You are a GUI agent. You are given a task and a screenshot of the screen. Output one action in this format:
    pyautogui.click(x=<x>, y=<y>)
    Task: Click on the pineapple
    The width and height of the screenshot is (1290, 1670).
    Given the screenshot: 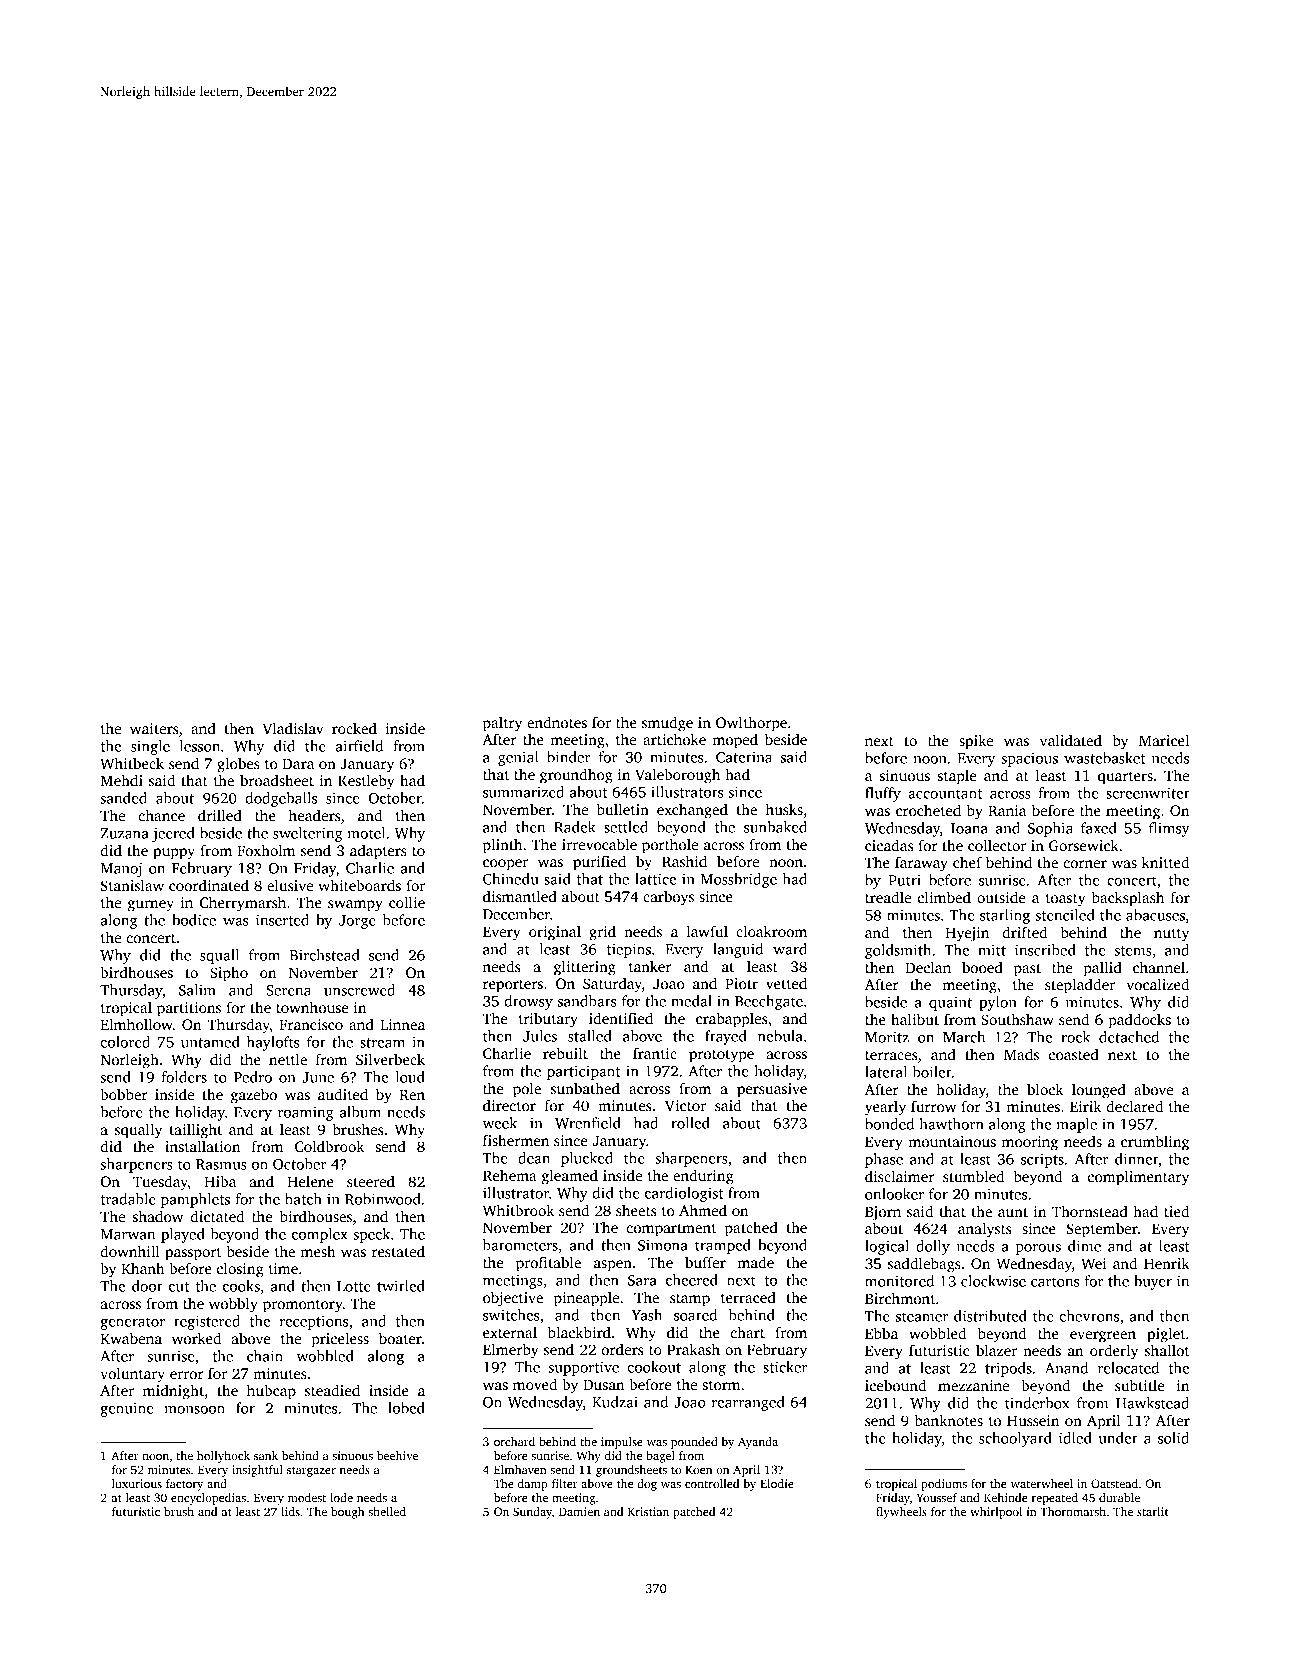 What is the action you would take?
    pyautogui.click(x=586, y=1299)
